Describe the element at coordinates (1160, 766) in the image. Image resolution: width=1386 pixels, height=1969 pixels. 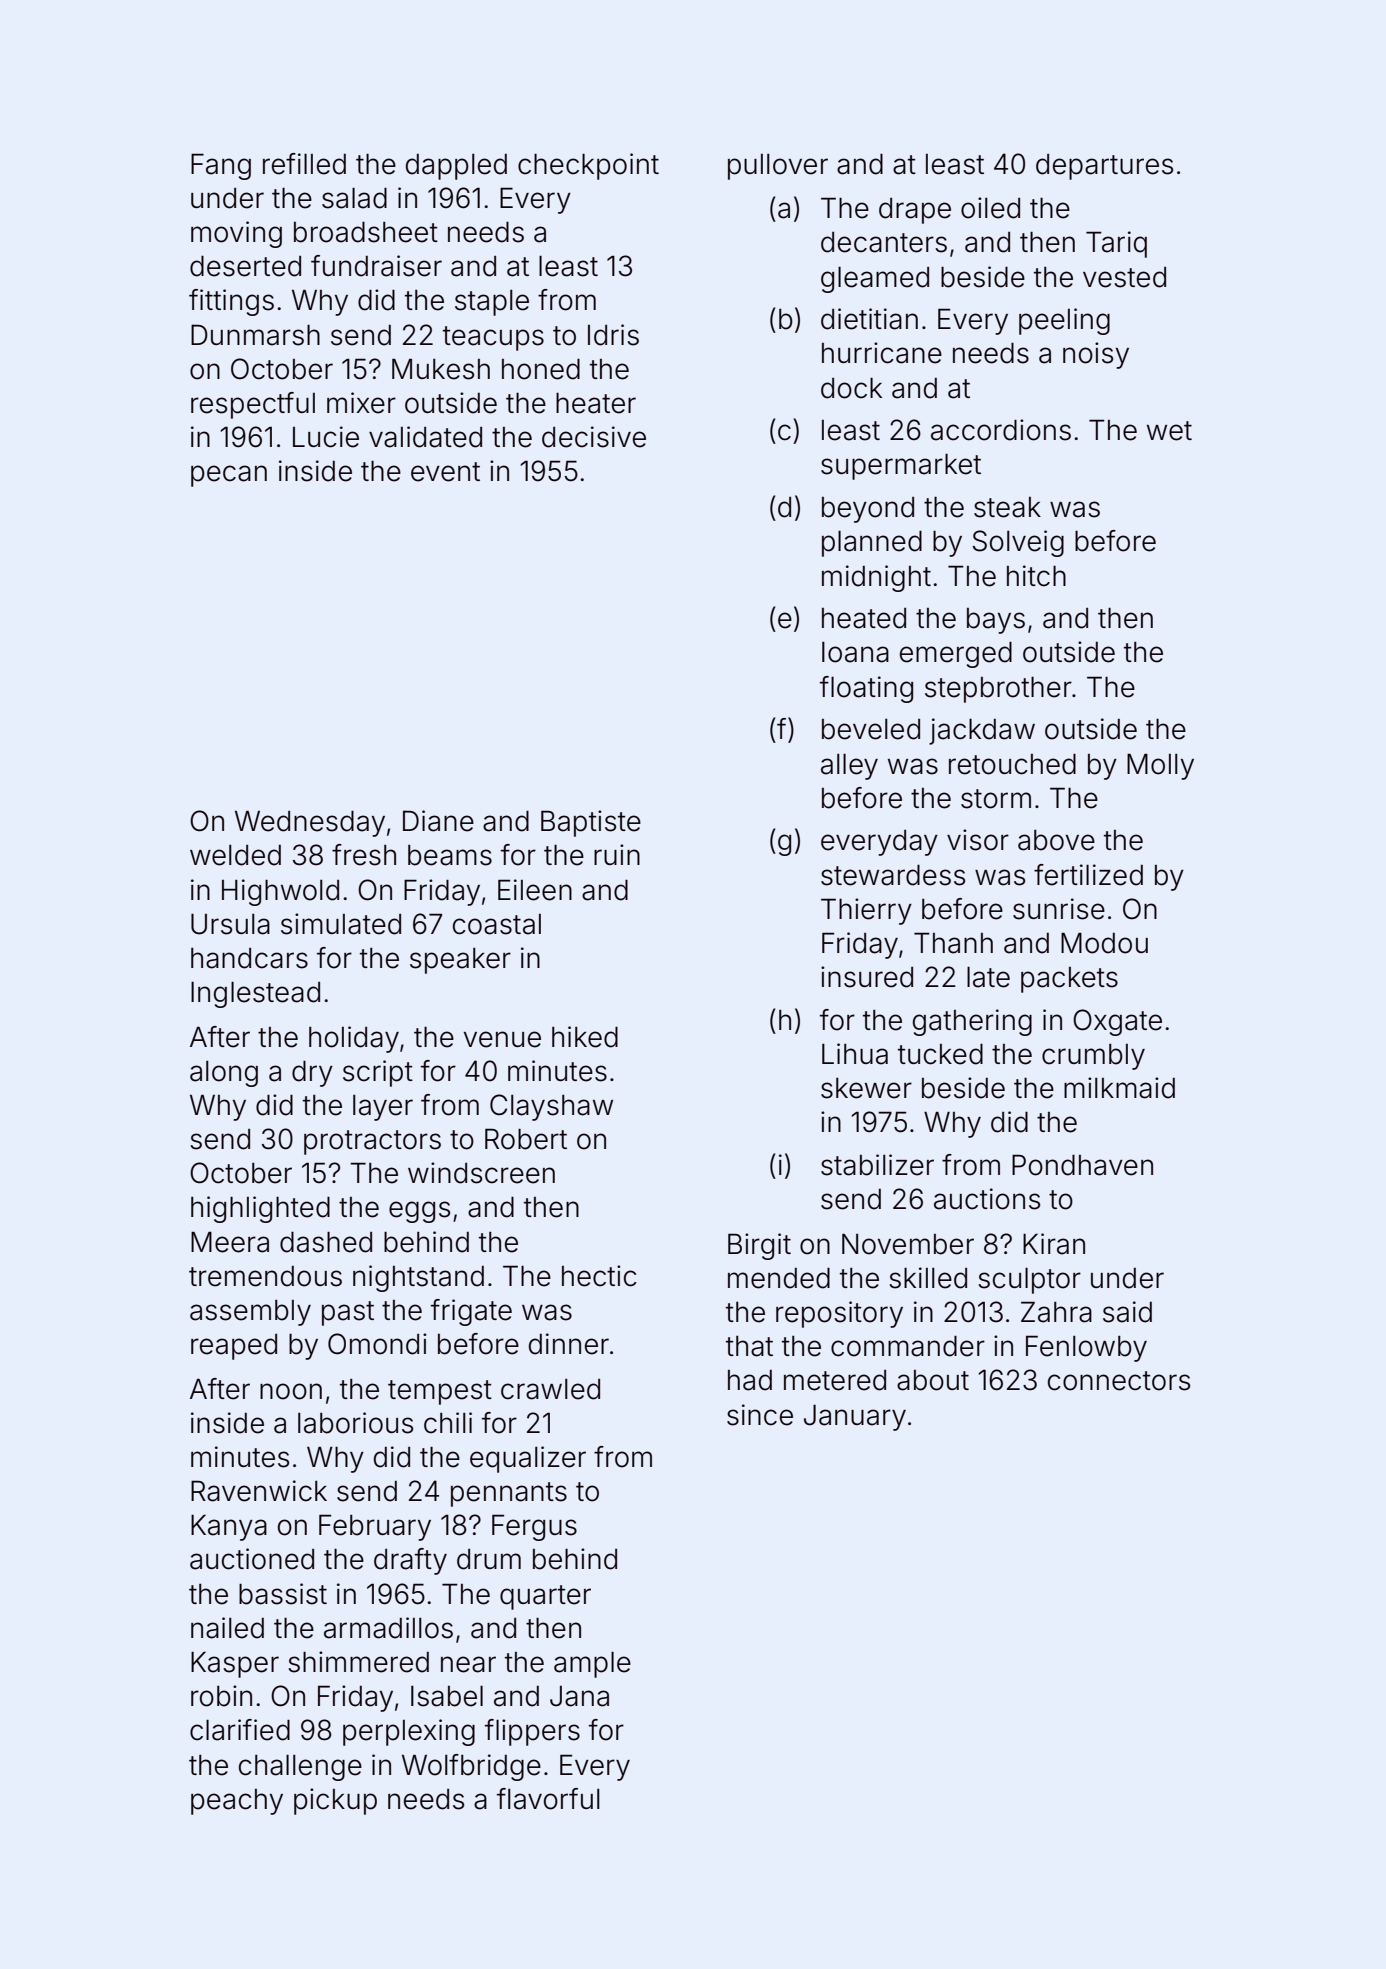
I see `Molly` at that location.
